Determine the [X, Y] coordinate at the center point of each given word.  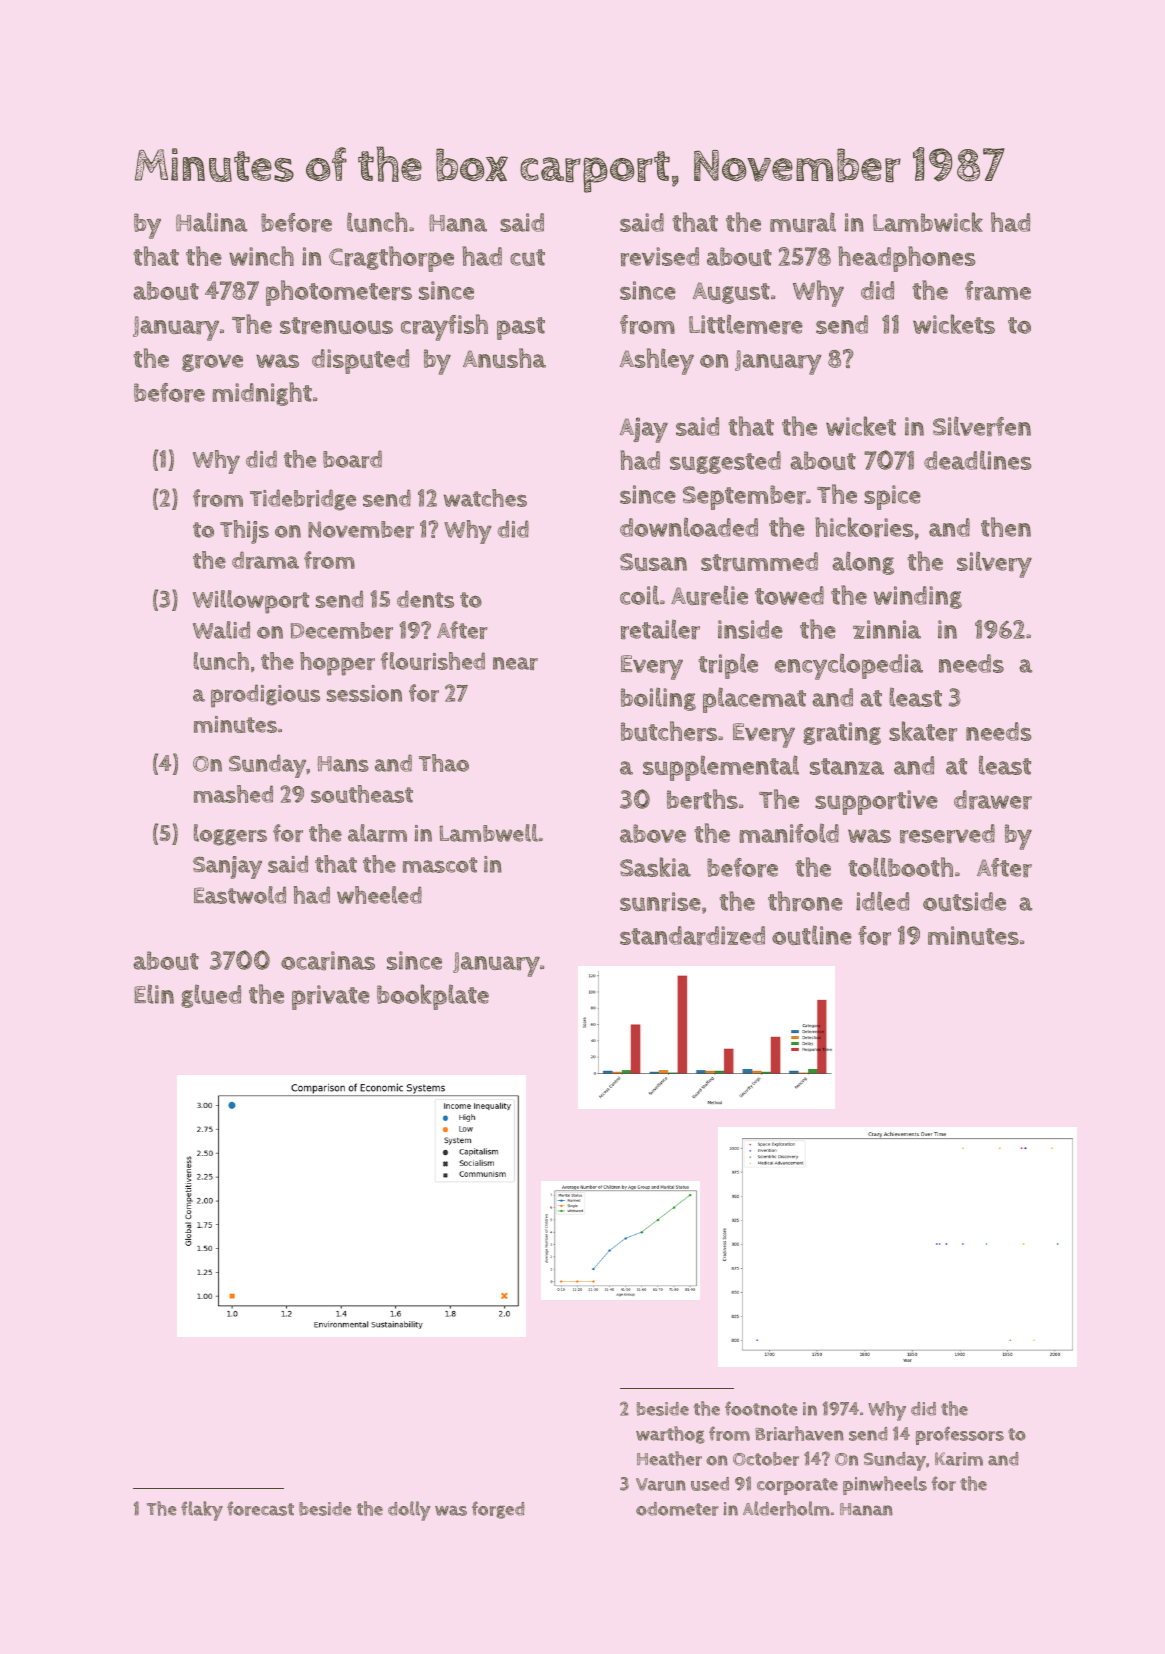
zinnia [887, 629]
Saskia [655, 867]
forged [498, 1510]
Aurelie [709, 595]
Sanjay [227, 867]
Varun [661, 1484]
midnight [262, 394]
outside [964, 901]
